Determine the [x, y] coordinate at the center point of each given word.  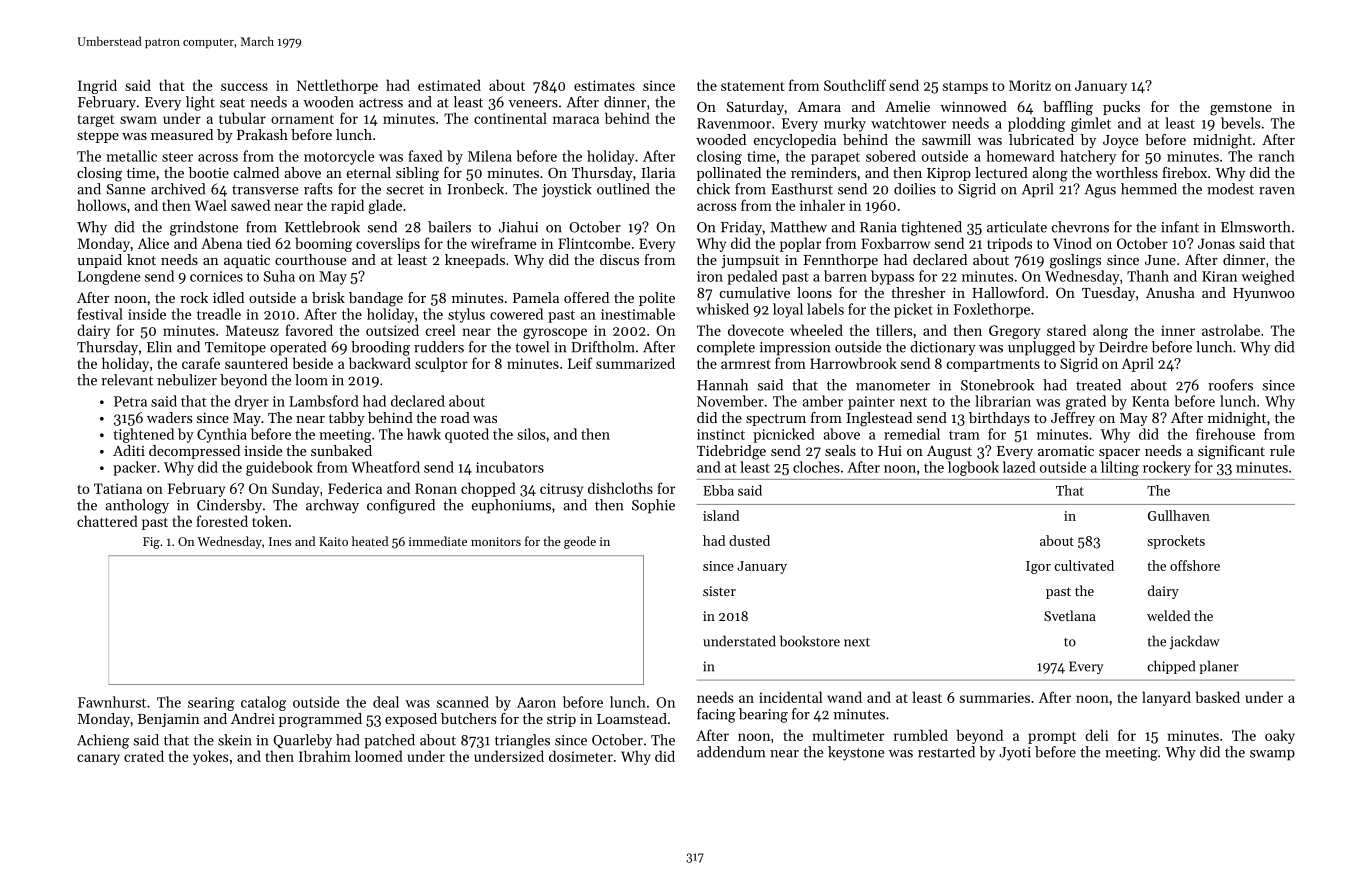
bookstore [810, 641]
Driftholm [603, 347]
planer [1219, 667]
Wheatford [385, 467]
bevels [1241, 123]
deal [386, 702]
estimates [604, 85]
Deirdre [1123, 347]
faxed [425, 156]
